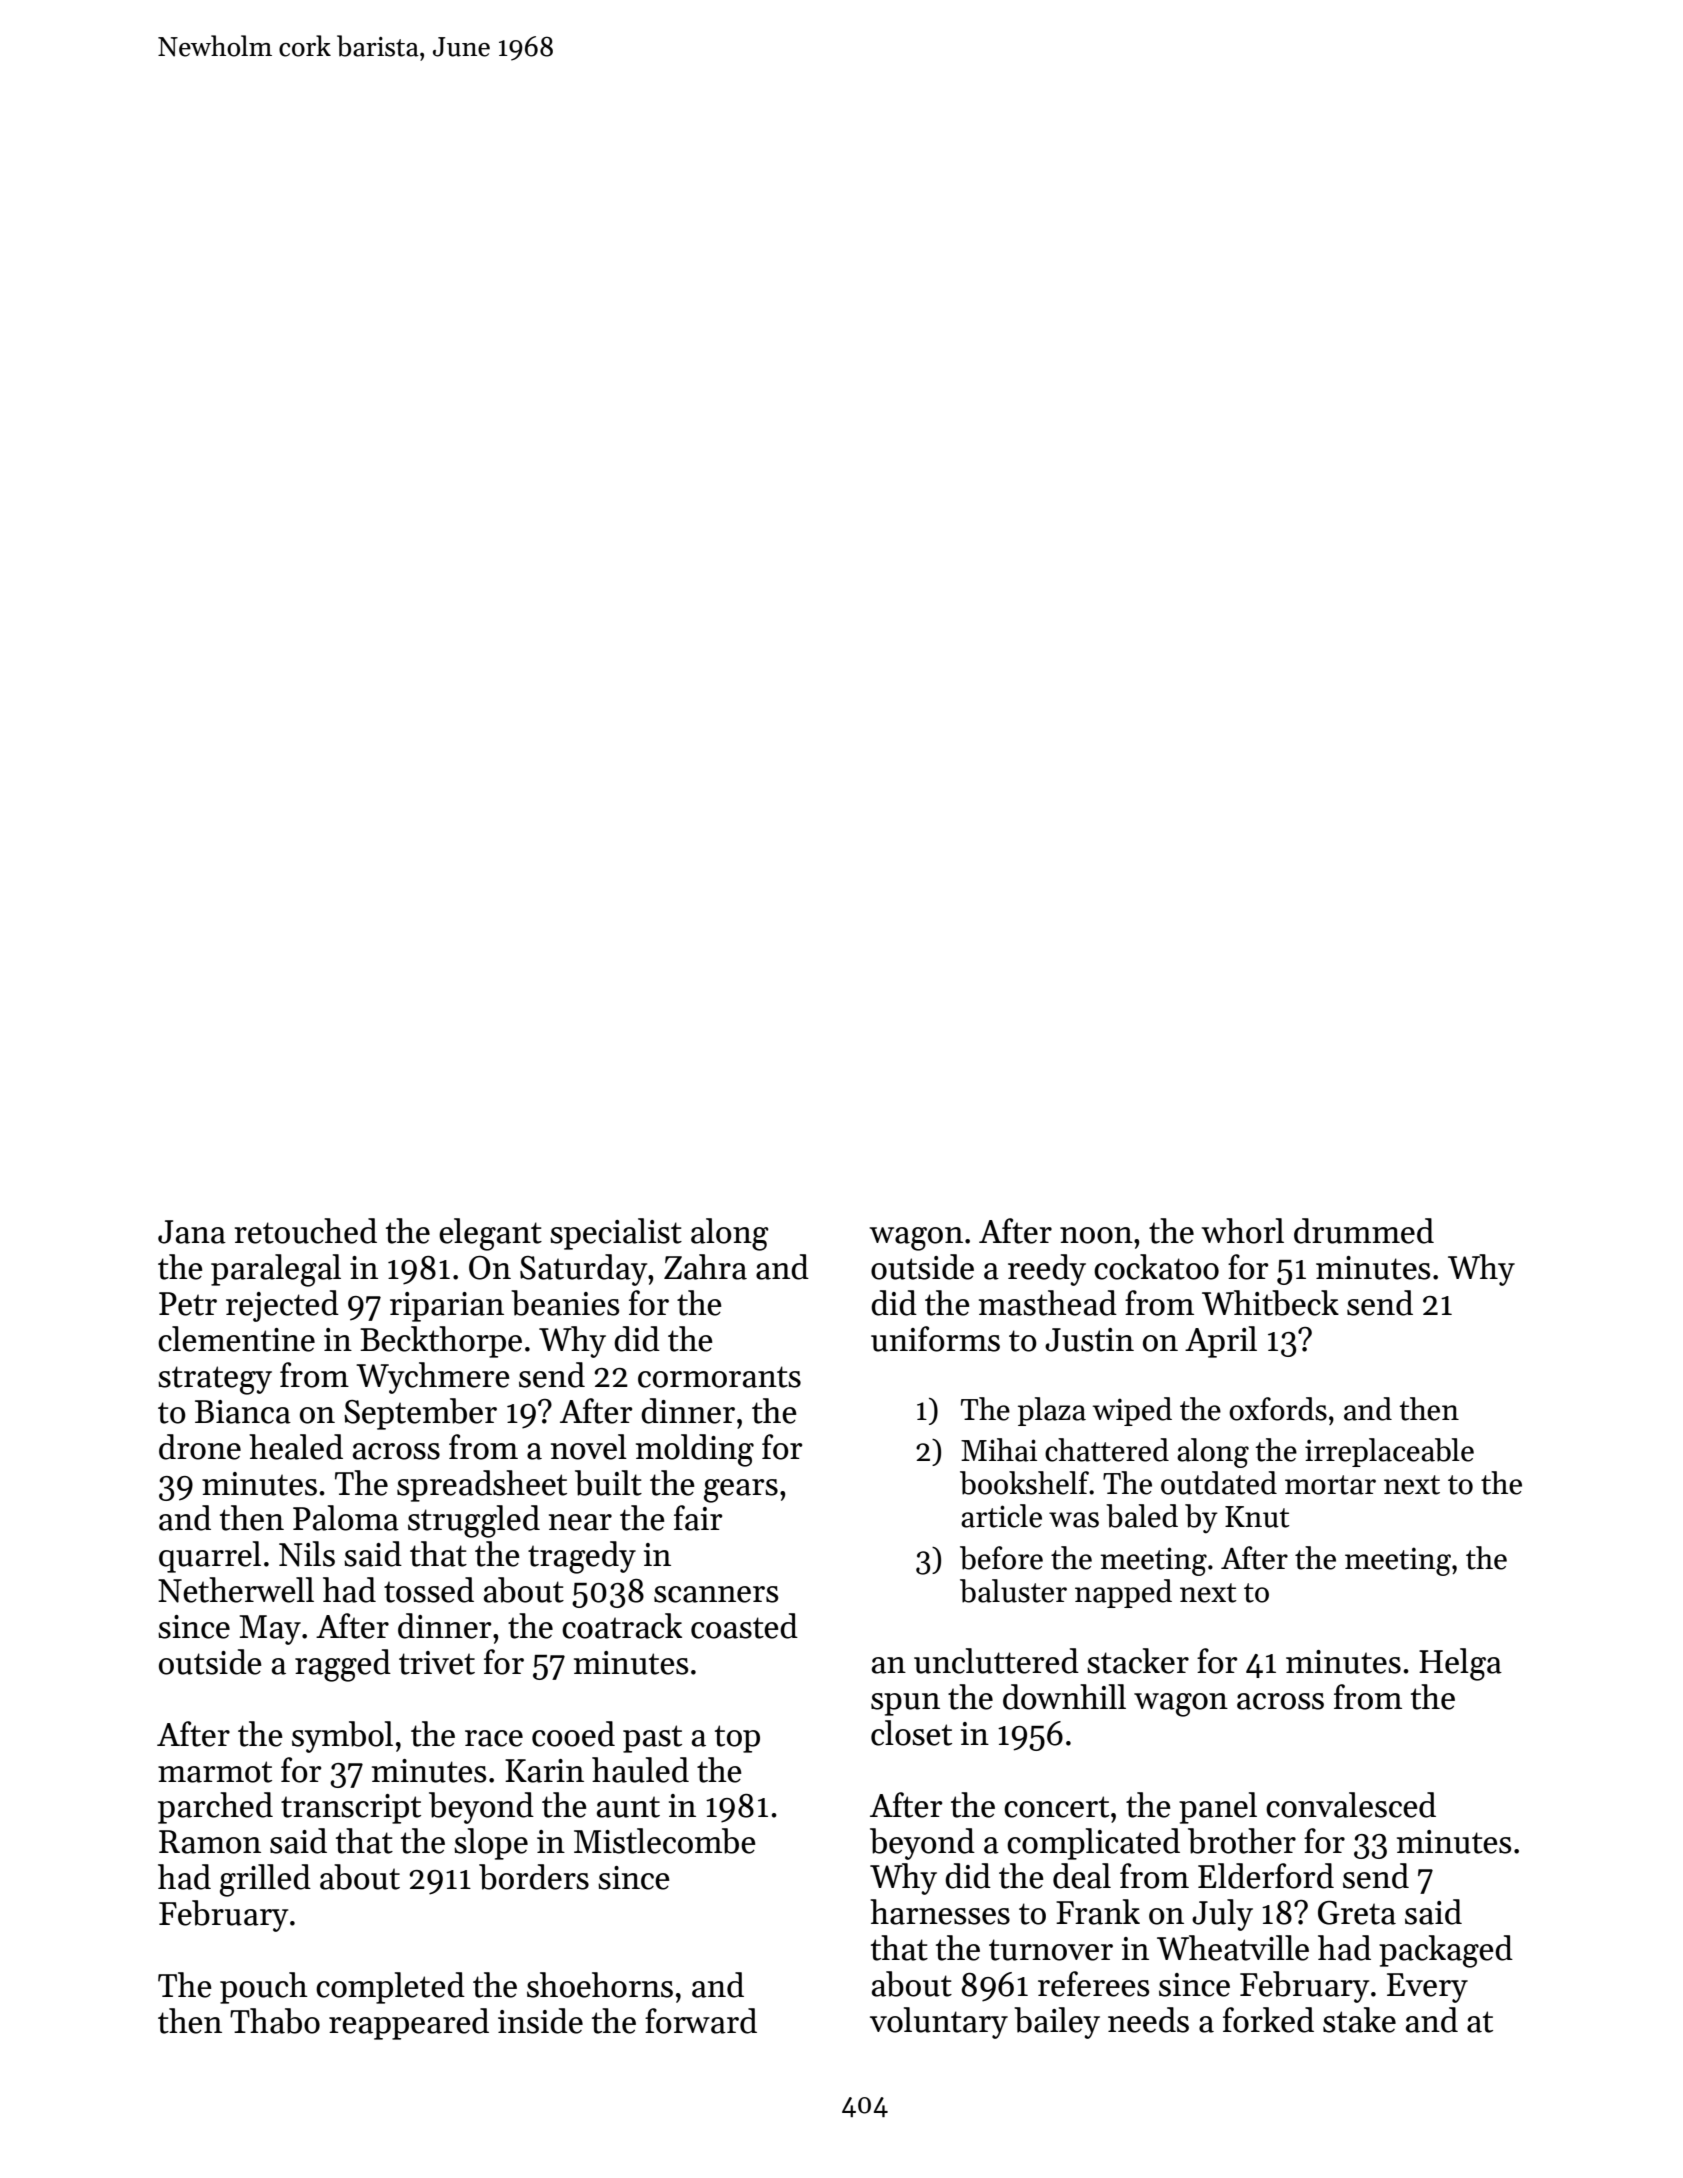 The image size is (1683, 2178). Describe the element at coordinates (1047, 1270) in the image. I see `reedy` at that location.
